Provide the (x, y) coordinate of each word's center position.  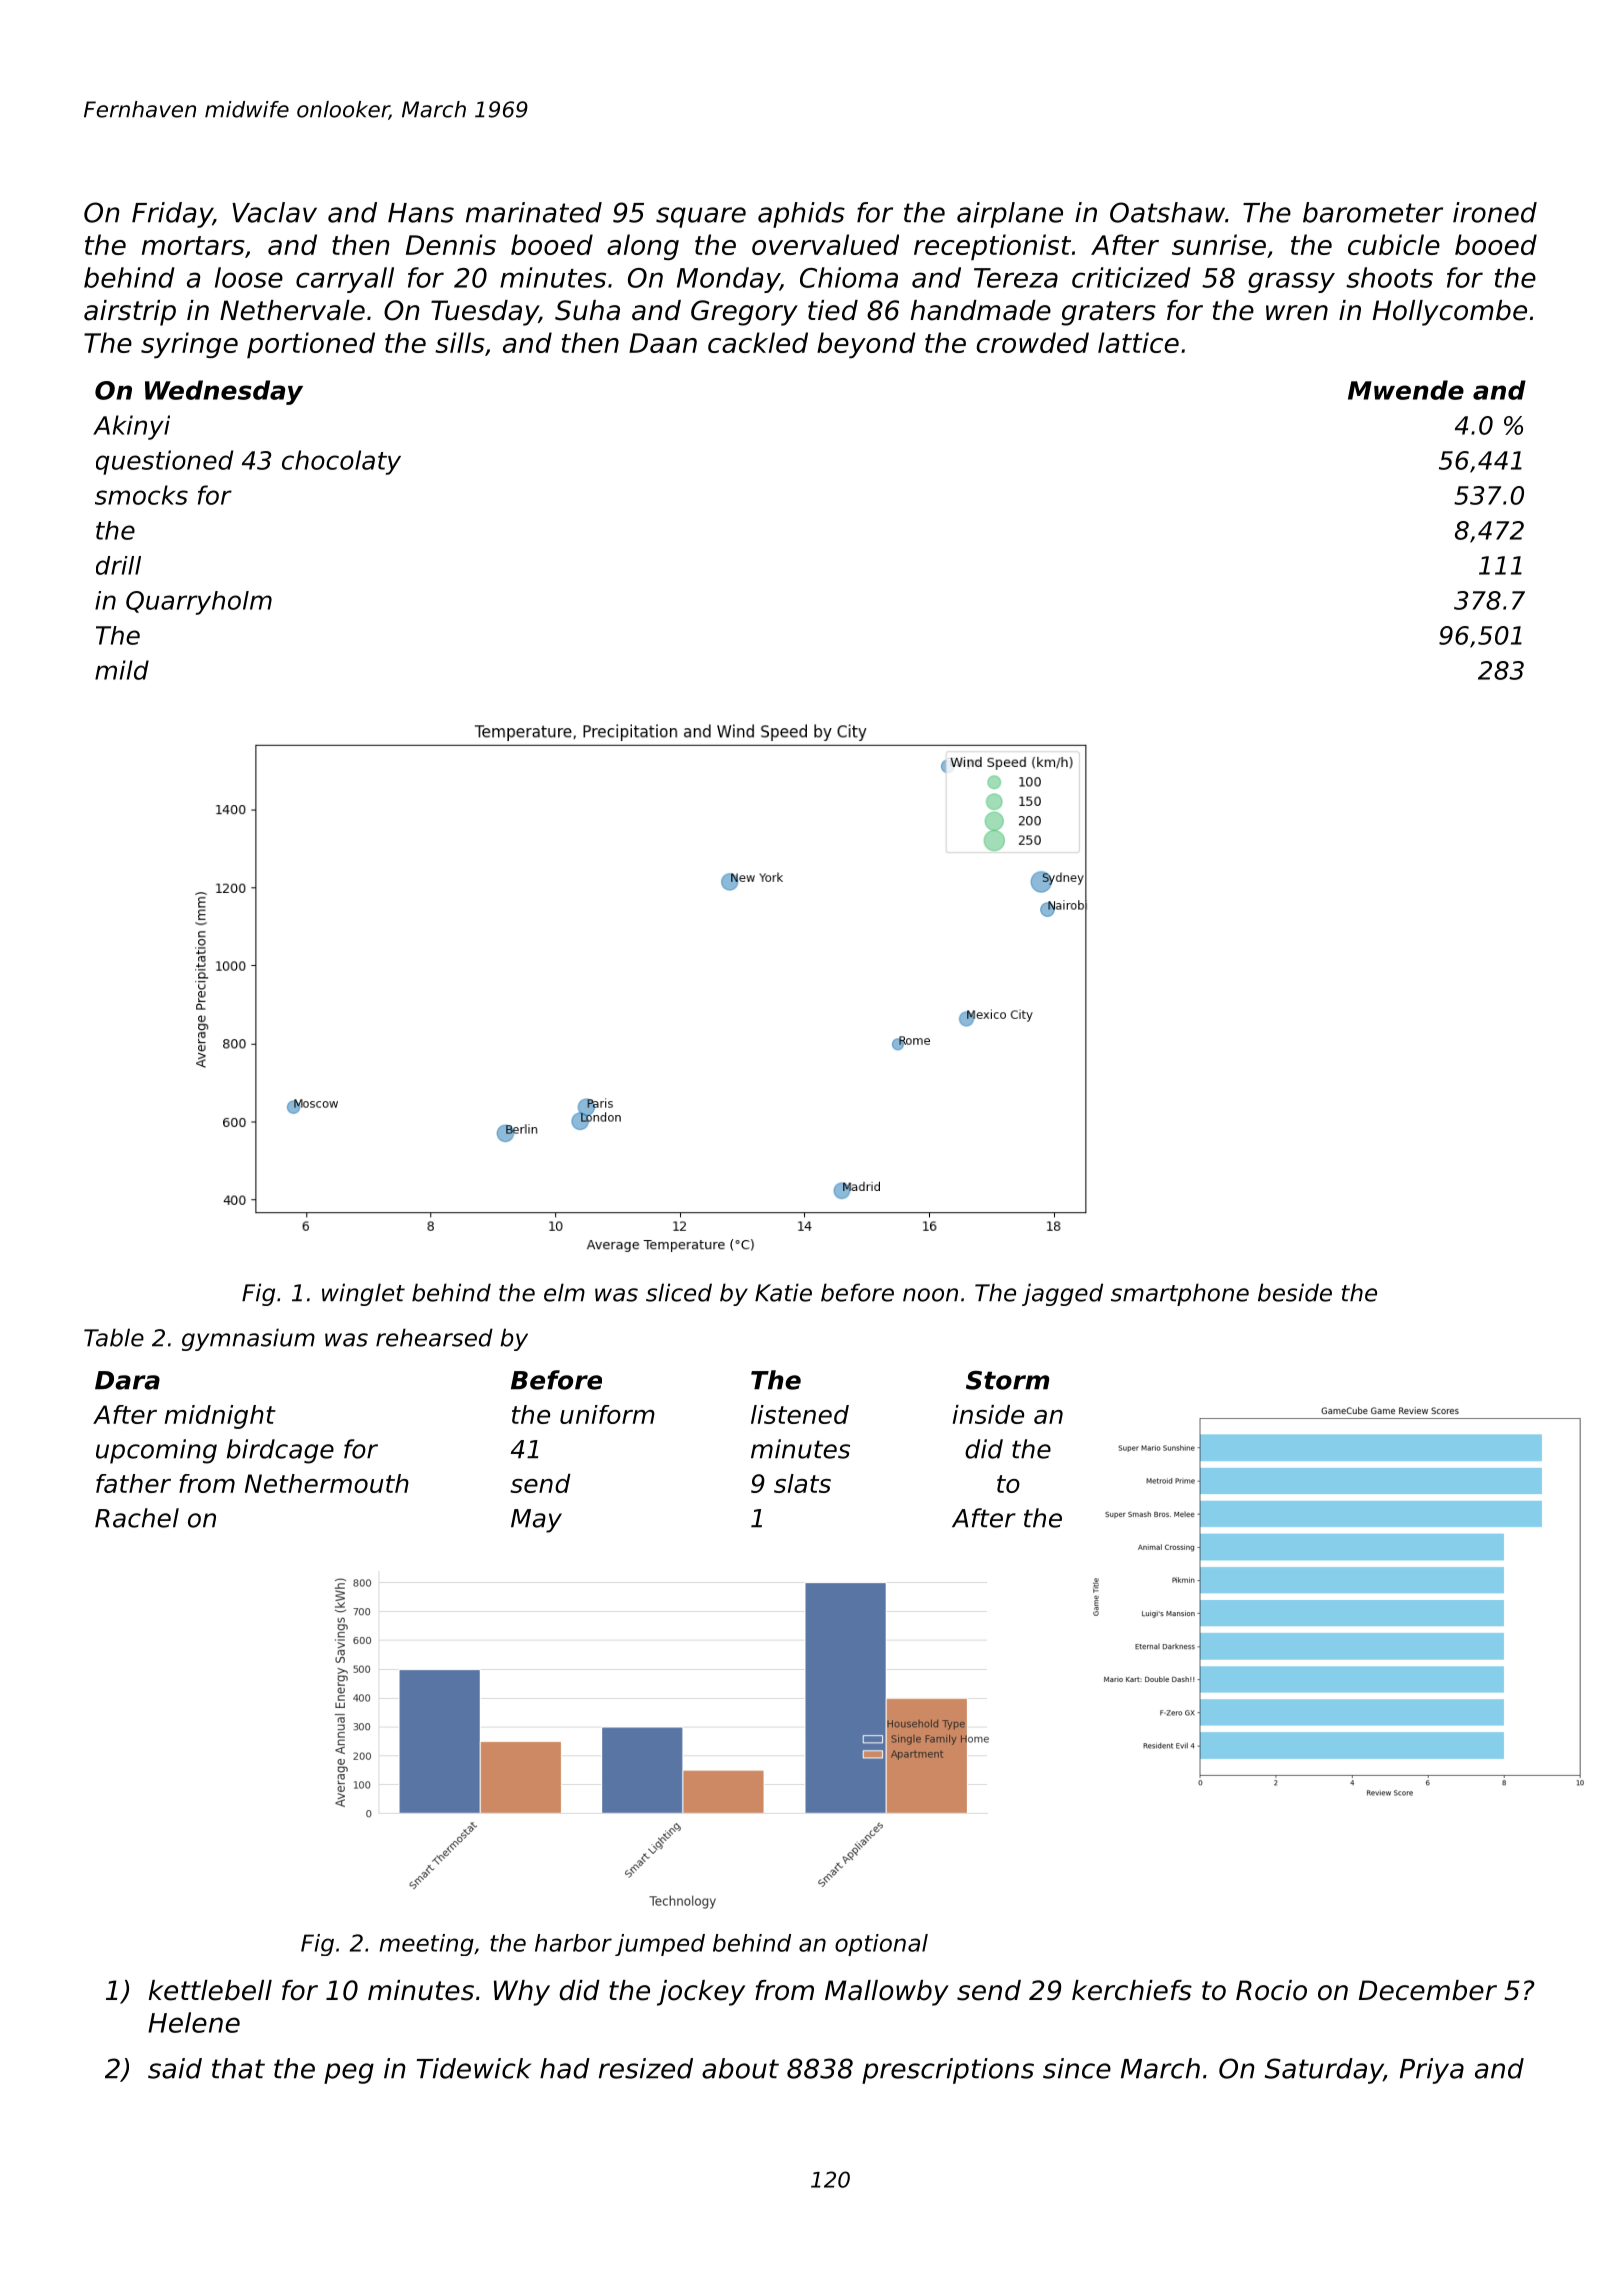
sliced (679, 1292)
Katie (783, 1292)
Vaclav (274, 212)
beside (1295, 1292)
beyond (866, 345)
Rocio (1271, 1990)
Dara (127, 1380)
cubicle (1394, 244)
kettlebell (210, 1990)
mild (122, 670)
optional (881, 1945)
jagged (1062, 1294)
